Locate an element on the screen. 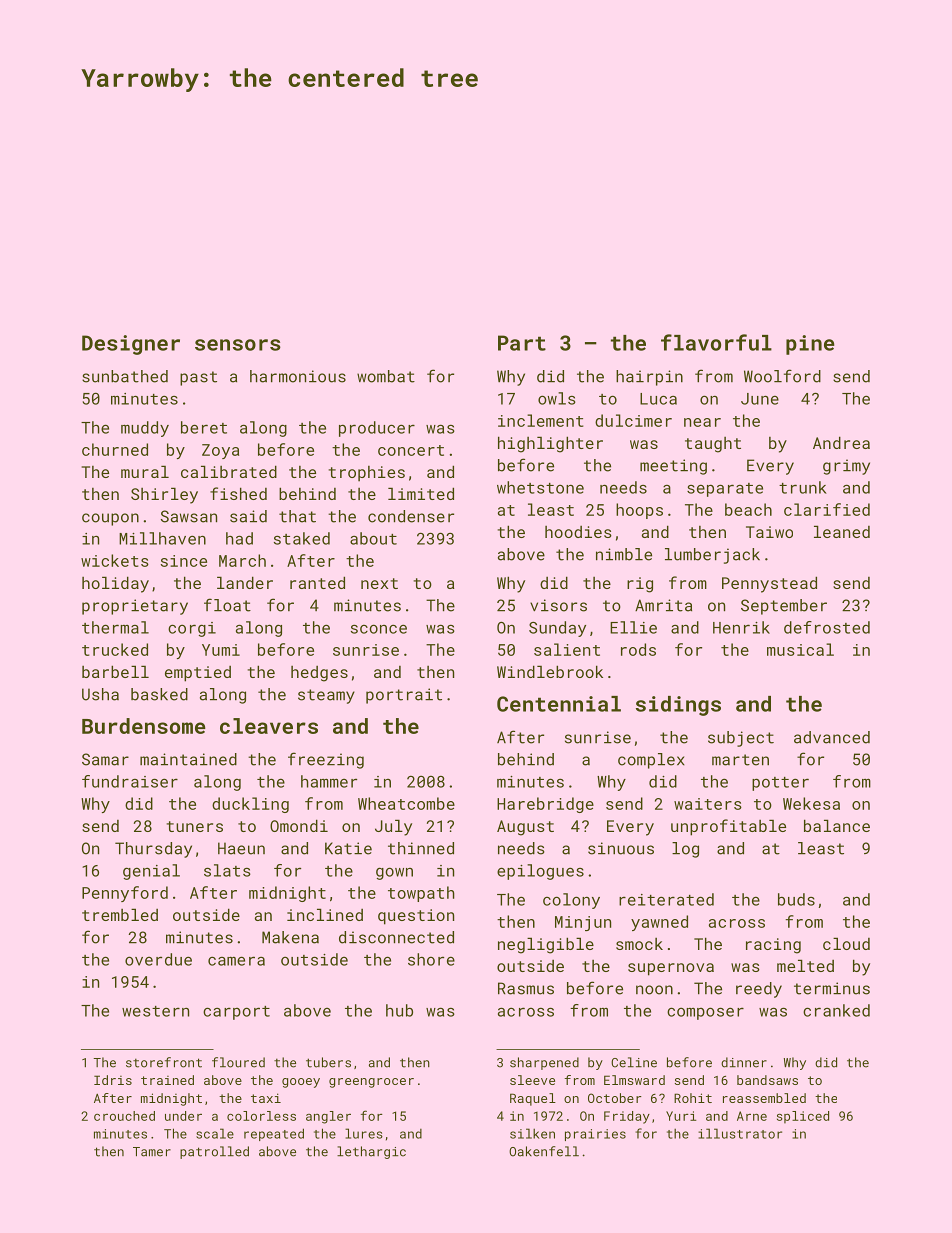 The width and height of the screenshot is (952, 1233). Designer is located at coordinates (131, 345).
